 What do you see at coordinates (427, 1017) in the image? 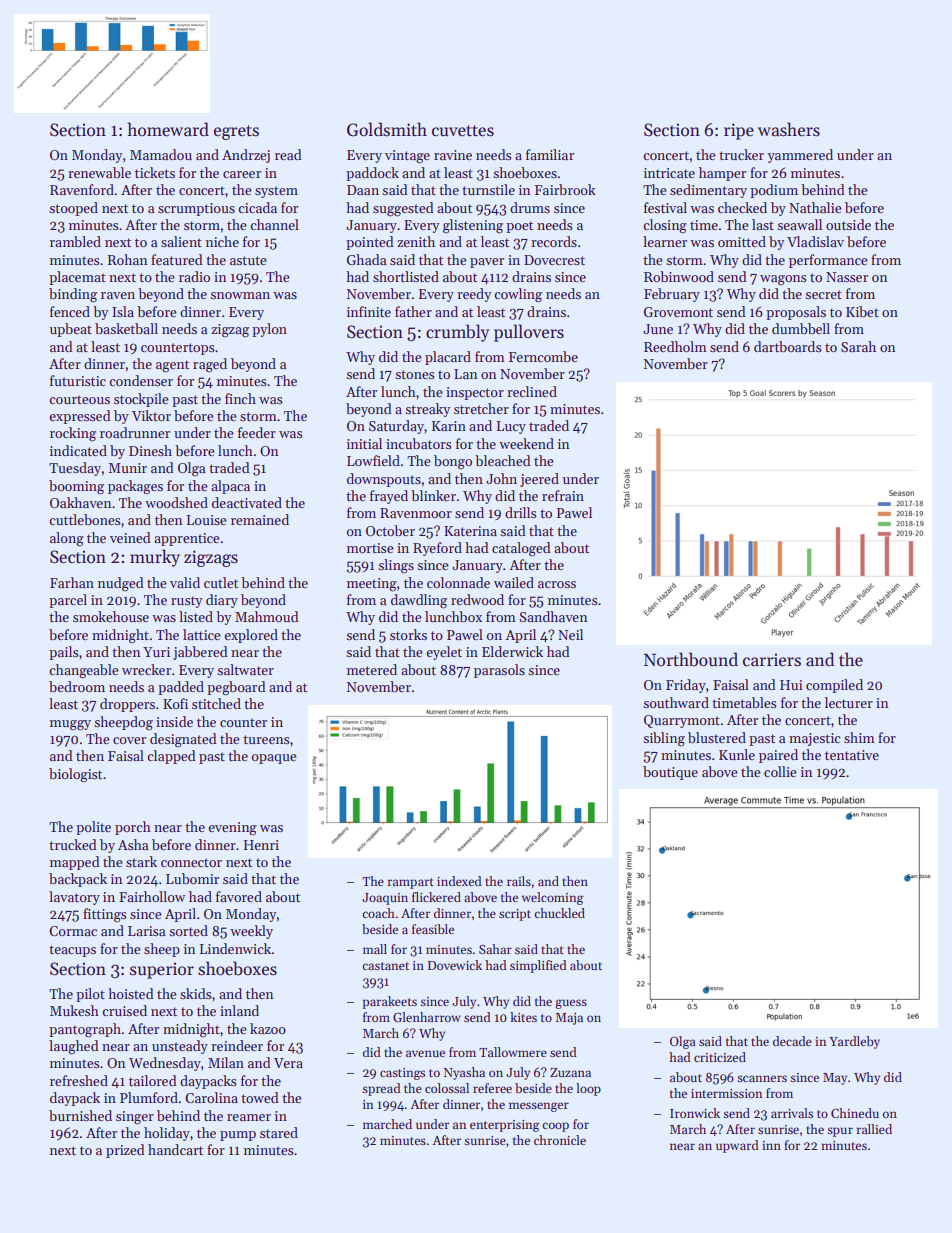
I see `Glenharrow` at bounding box center [427, 1017].
